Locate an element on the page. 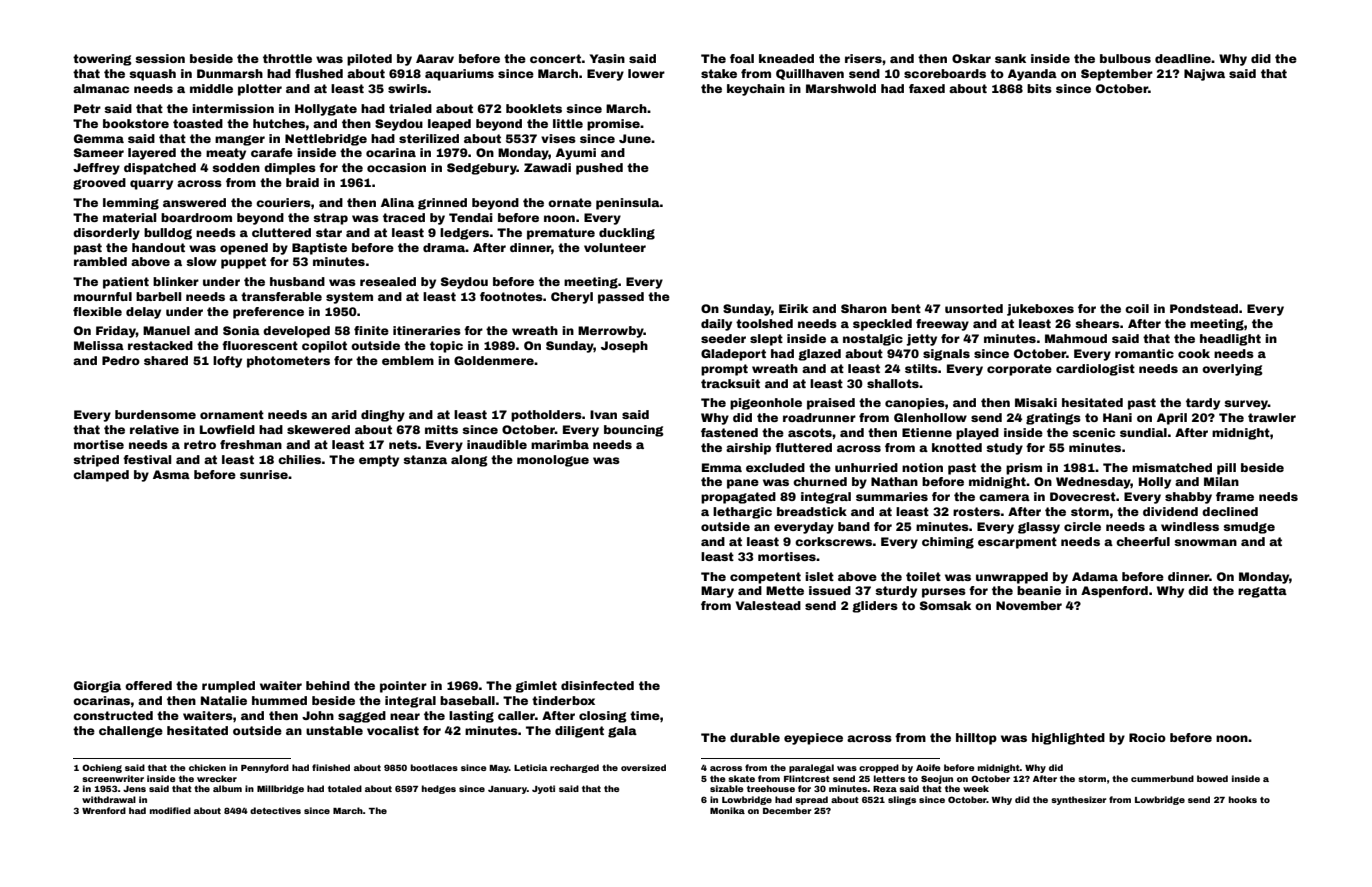 The width and height of the image is (1372, 887). risers is located at coordinates (863, 58).
